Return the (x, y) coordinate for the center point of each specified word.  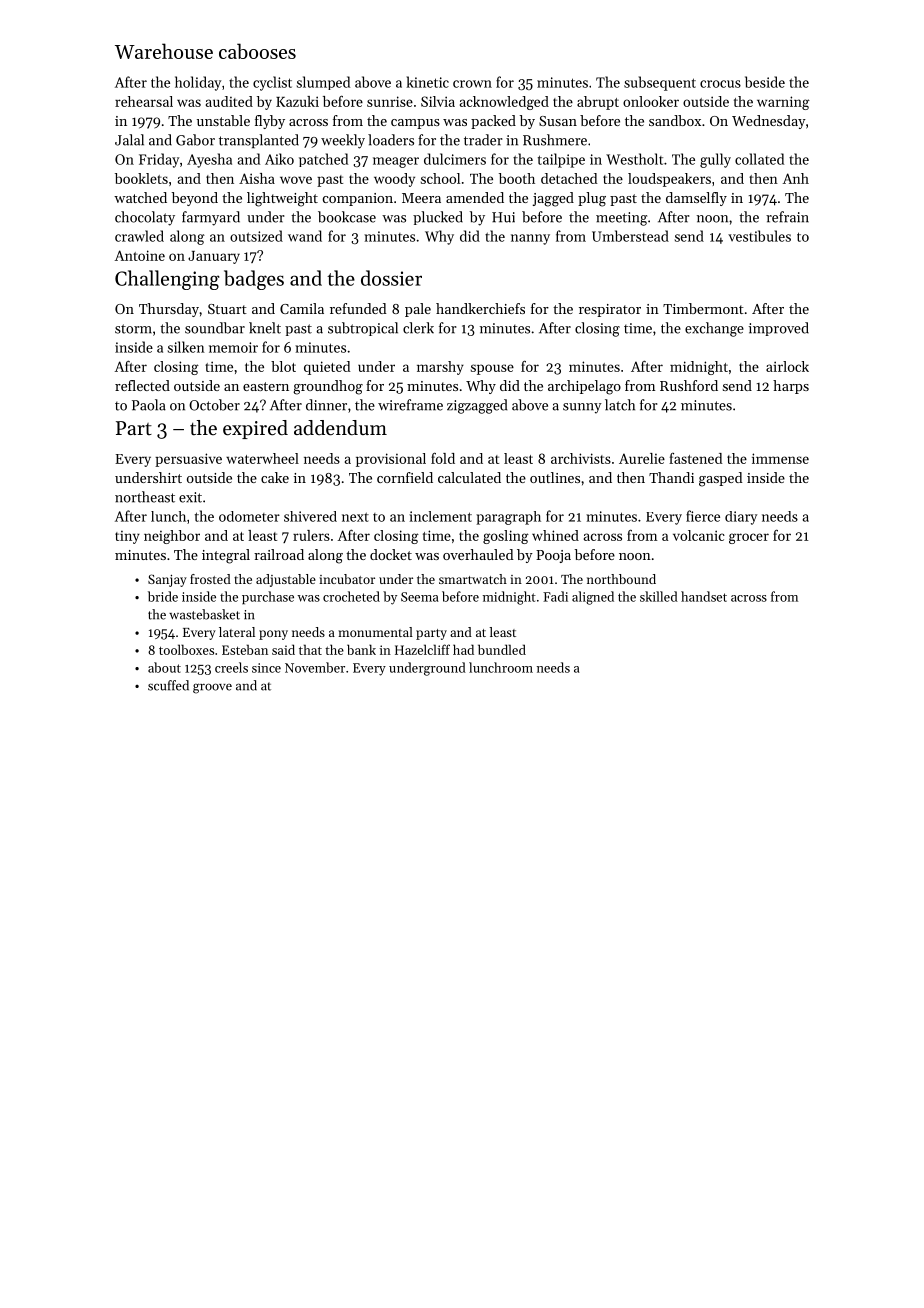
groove (212, 688)
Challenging (167, 280)
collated (759, 159)
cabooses (257, 51)
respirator (610, 310)
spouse (492, 369)
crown (472, 84)
